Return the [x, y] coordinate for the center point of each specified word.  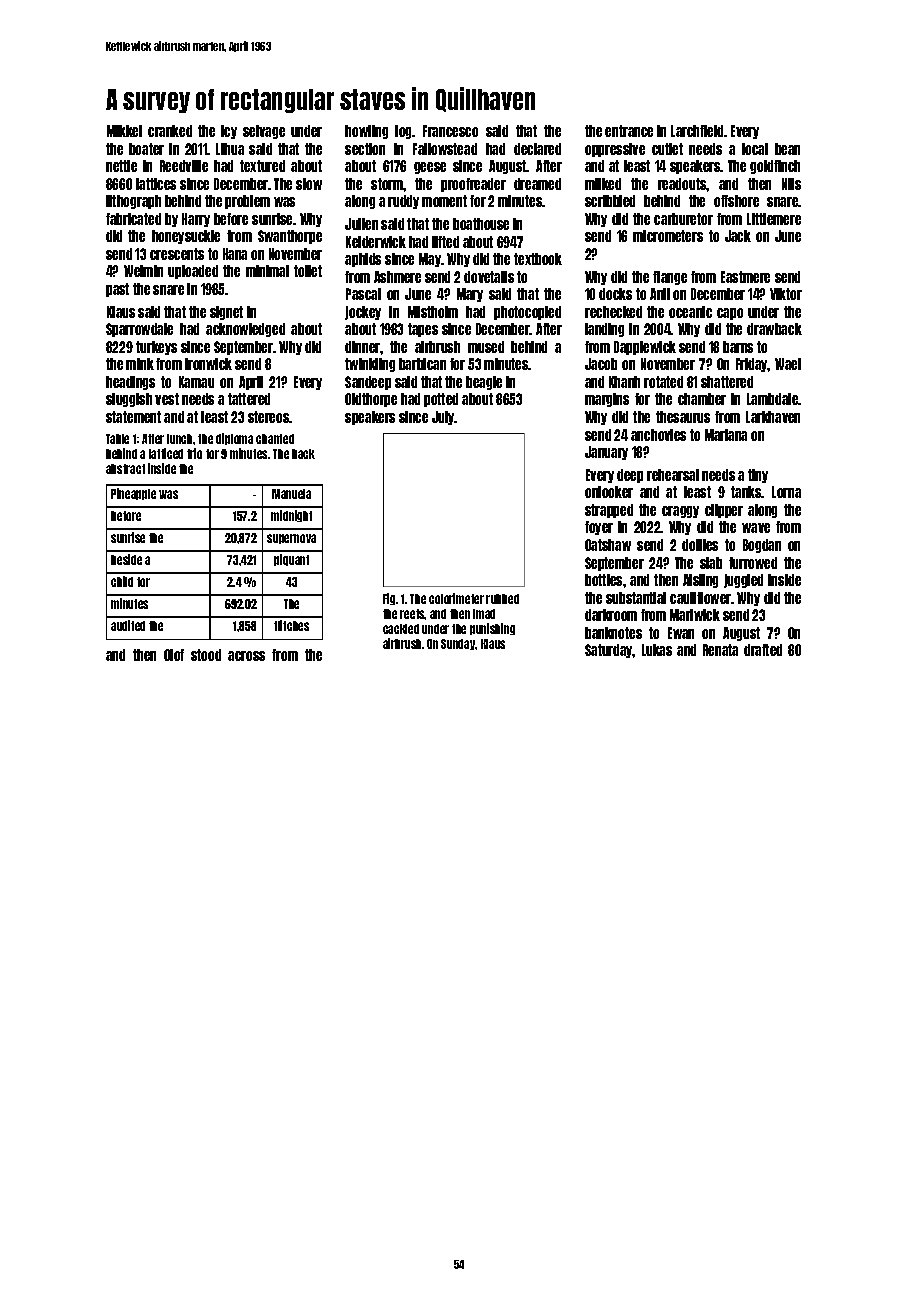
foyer [599, 528]
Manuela [291, 494]
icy [229, 132]
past [117, 290]
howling [366, 132]
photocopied [527, 313]
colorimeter [456, 598]
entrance [629, 131]
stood [206, 655]
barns [738, 347]
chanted [275, 439]
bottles [603, 580]
